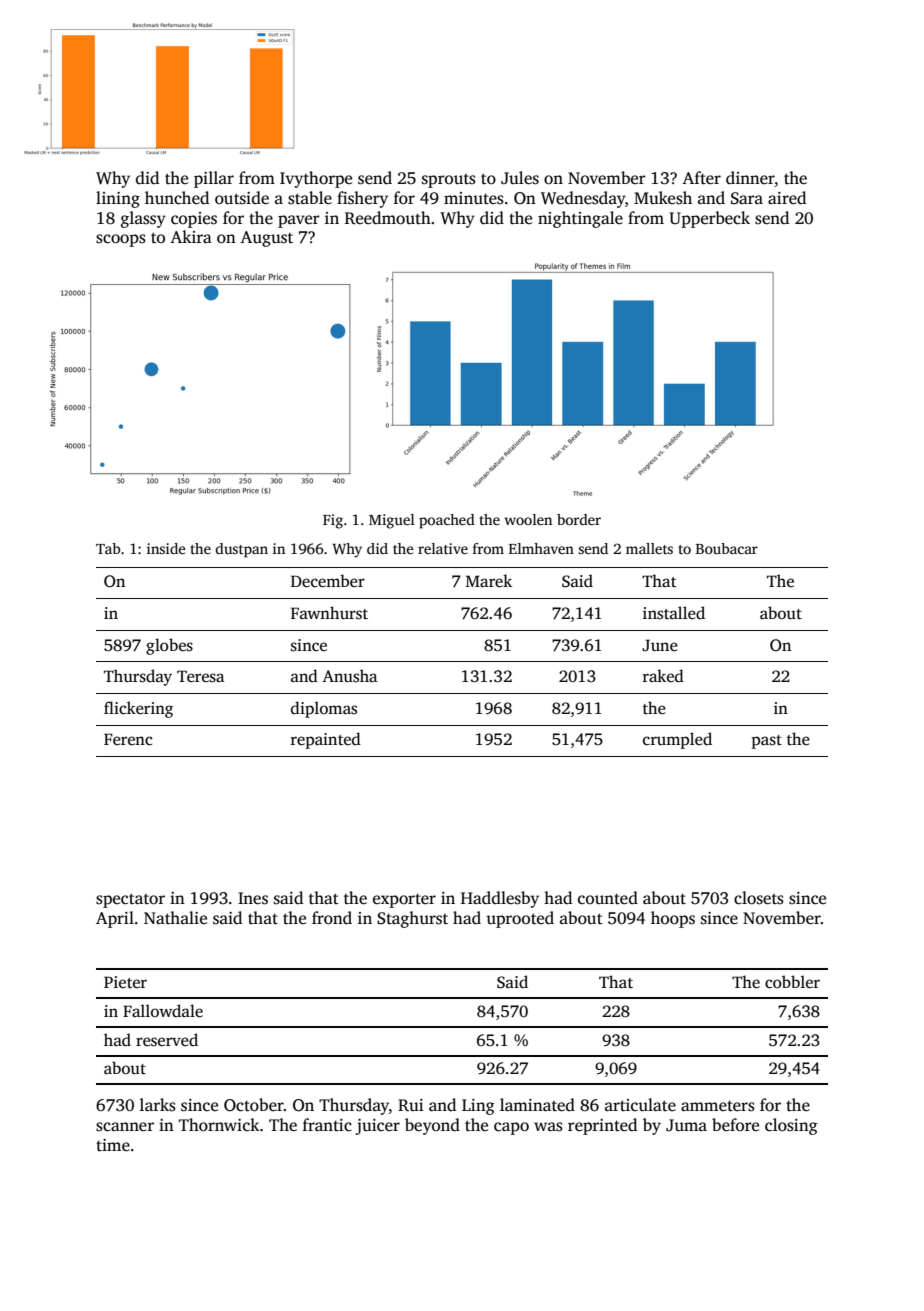  Describe the element at coordinates (327, 1125) in the document. I see `frantic` at that location.
